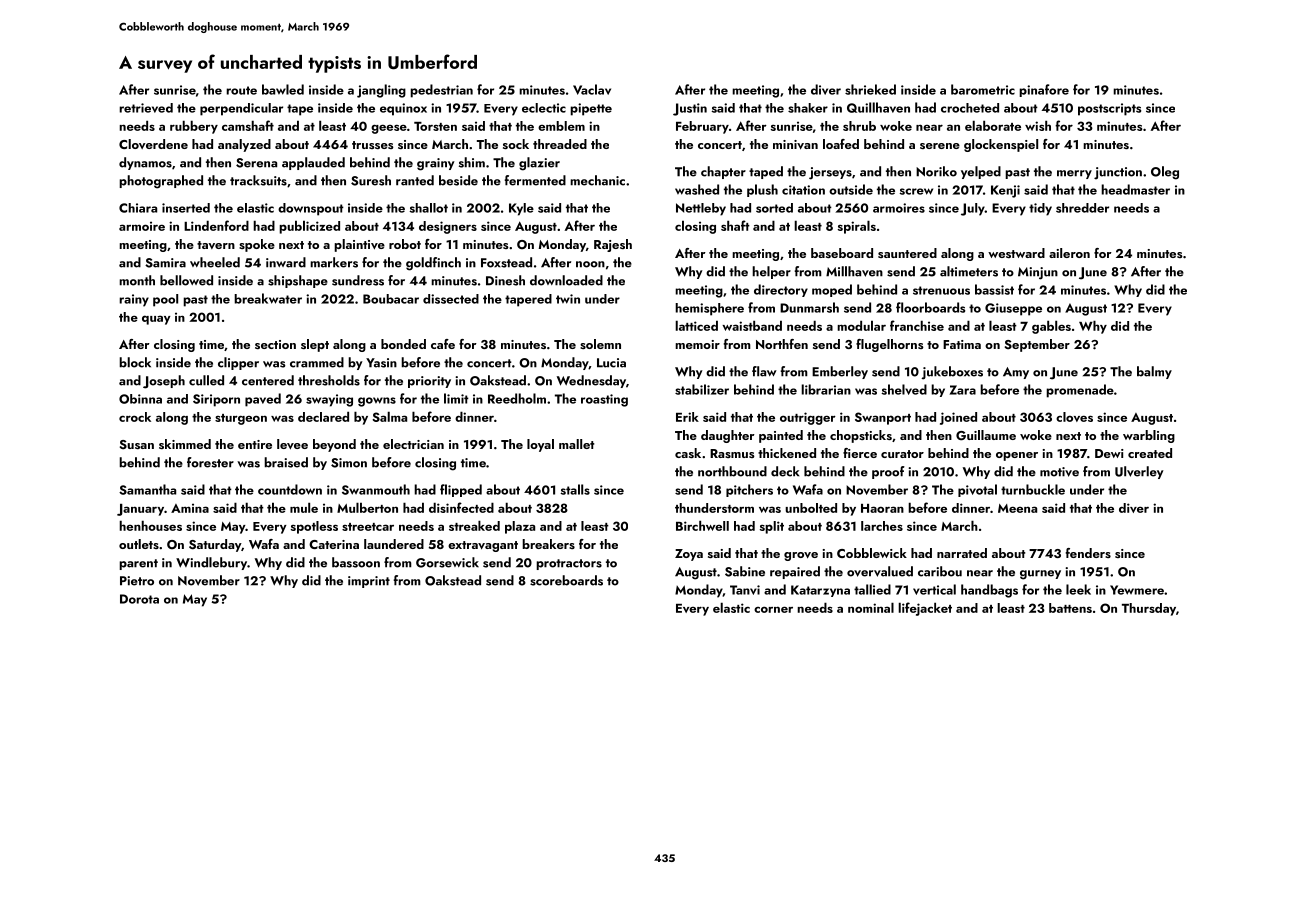 This screenshot has height=924, width=1308. I want to click on narrated, so click(962, 553).
